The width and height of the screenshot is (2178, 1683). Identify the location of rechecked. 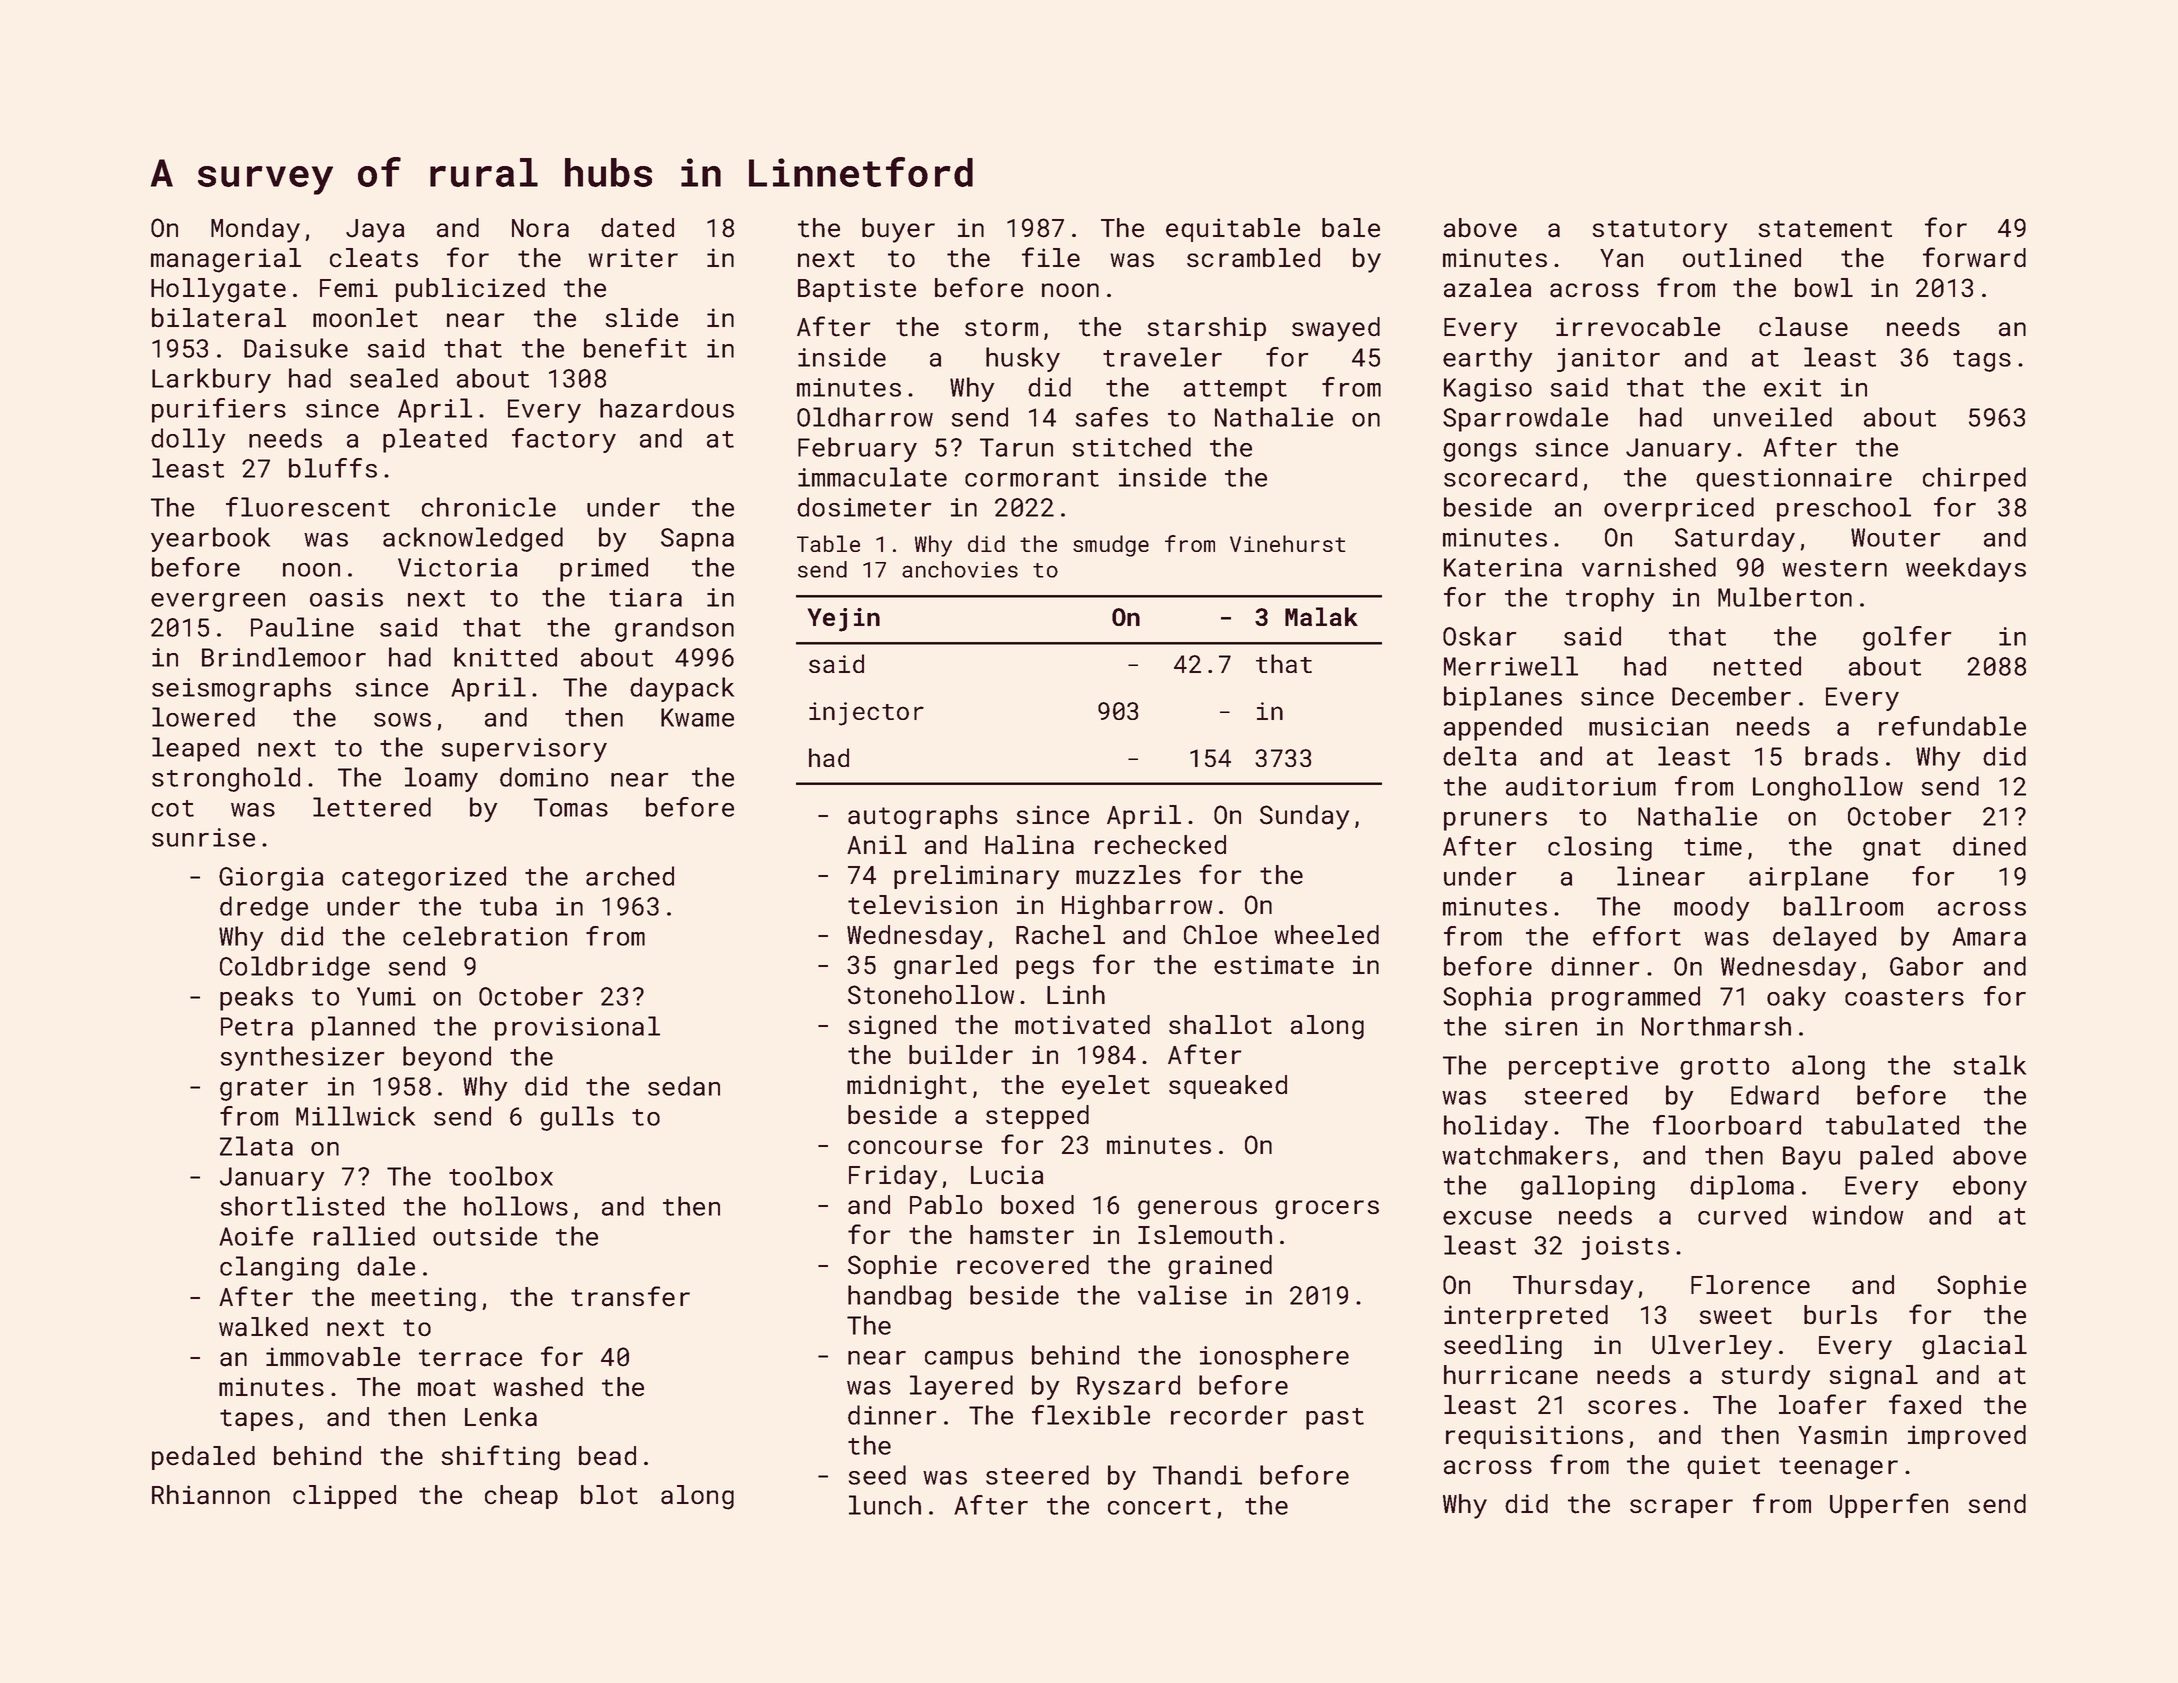
(1160, 845).
